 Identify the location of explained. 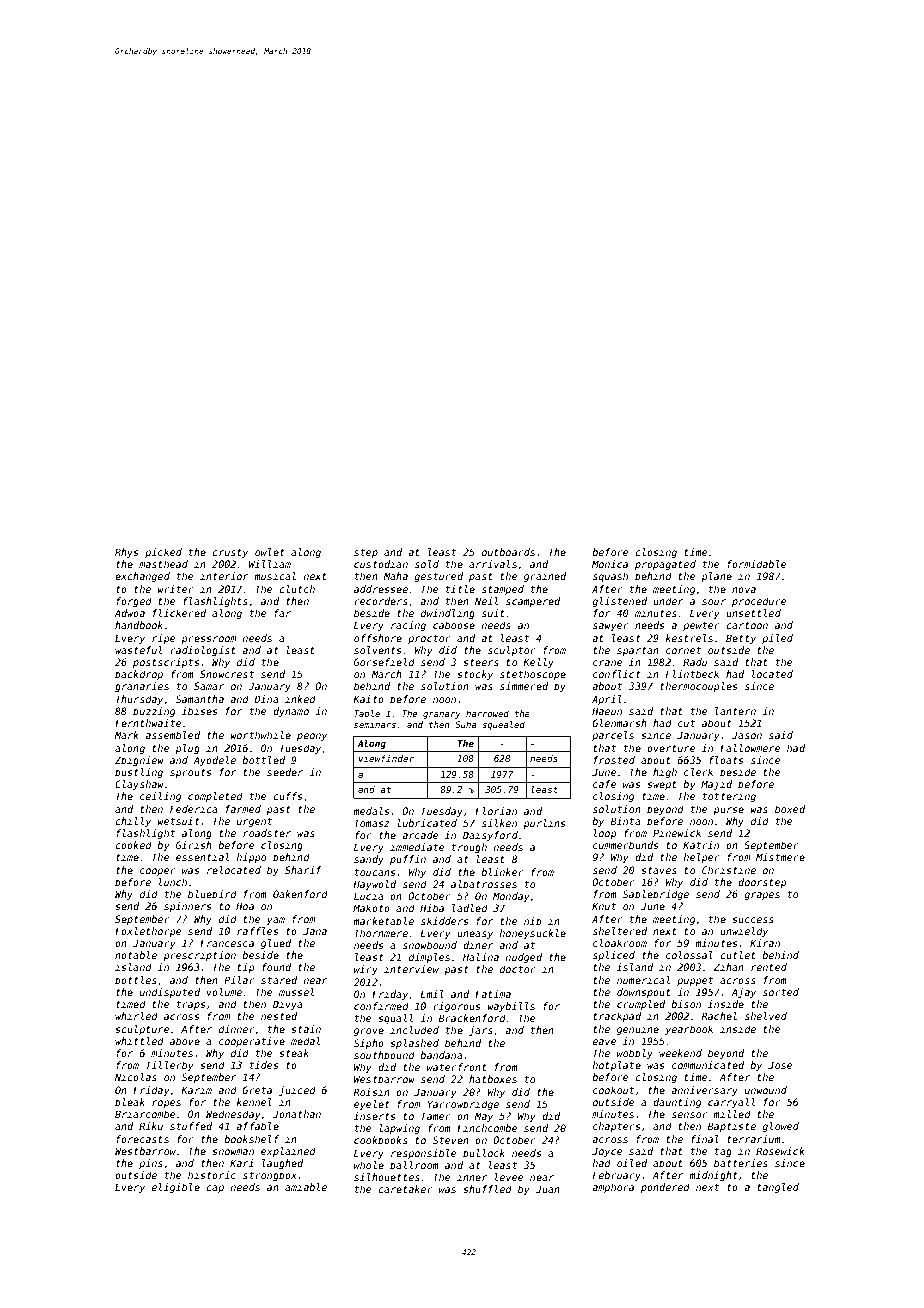
(288, 1152).
